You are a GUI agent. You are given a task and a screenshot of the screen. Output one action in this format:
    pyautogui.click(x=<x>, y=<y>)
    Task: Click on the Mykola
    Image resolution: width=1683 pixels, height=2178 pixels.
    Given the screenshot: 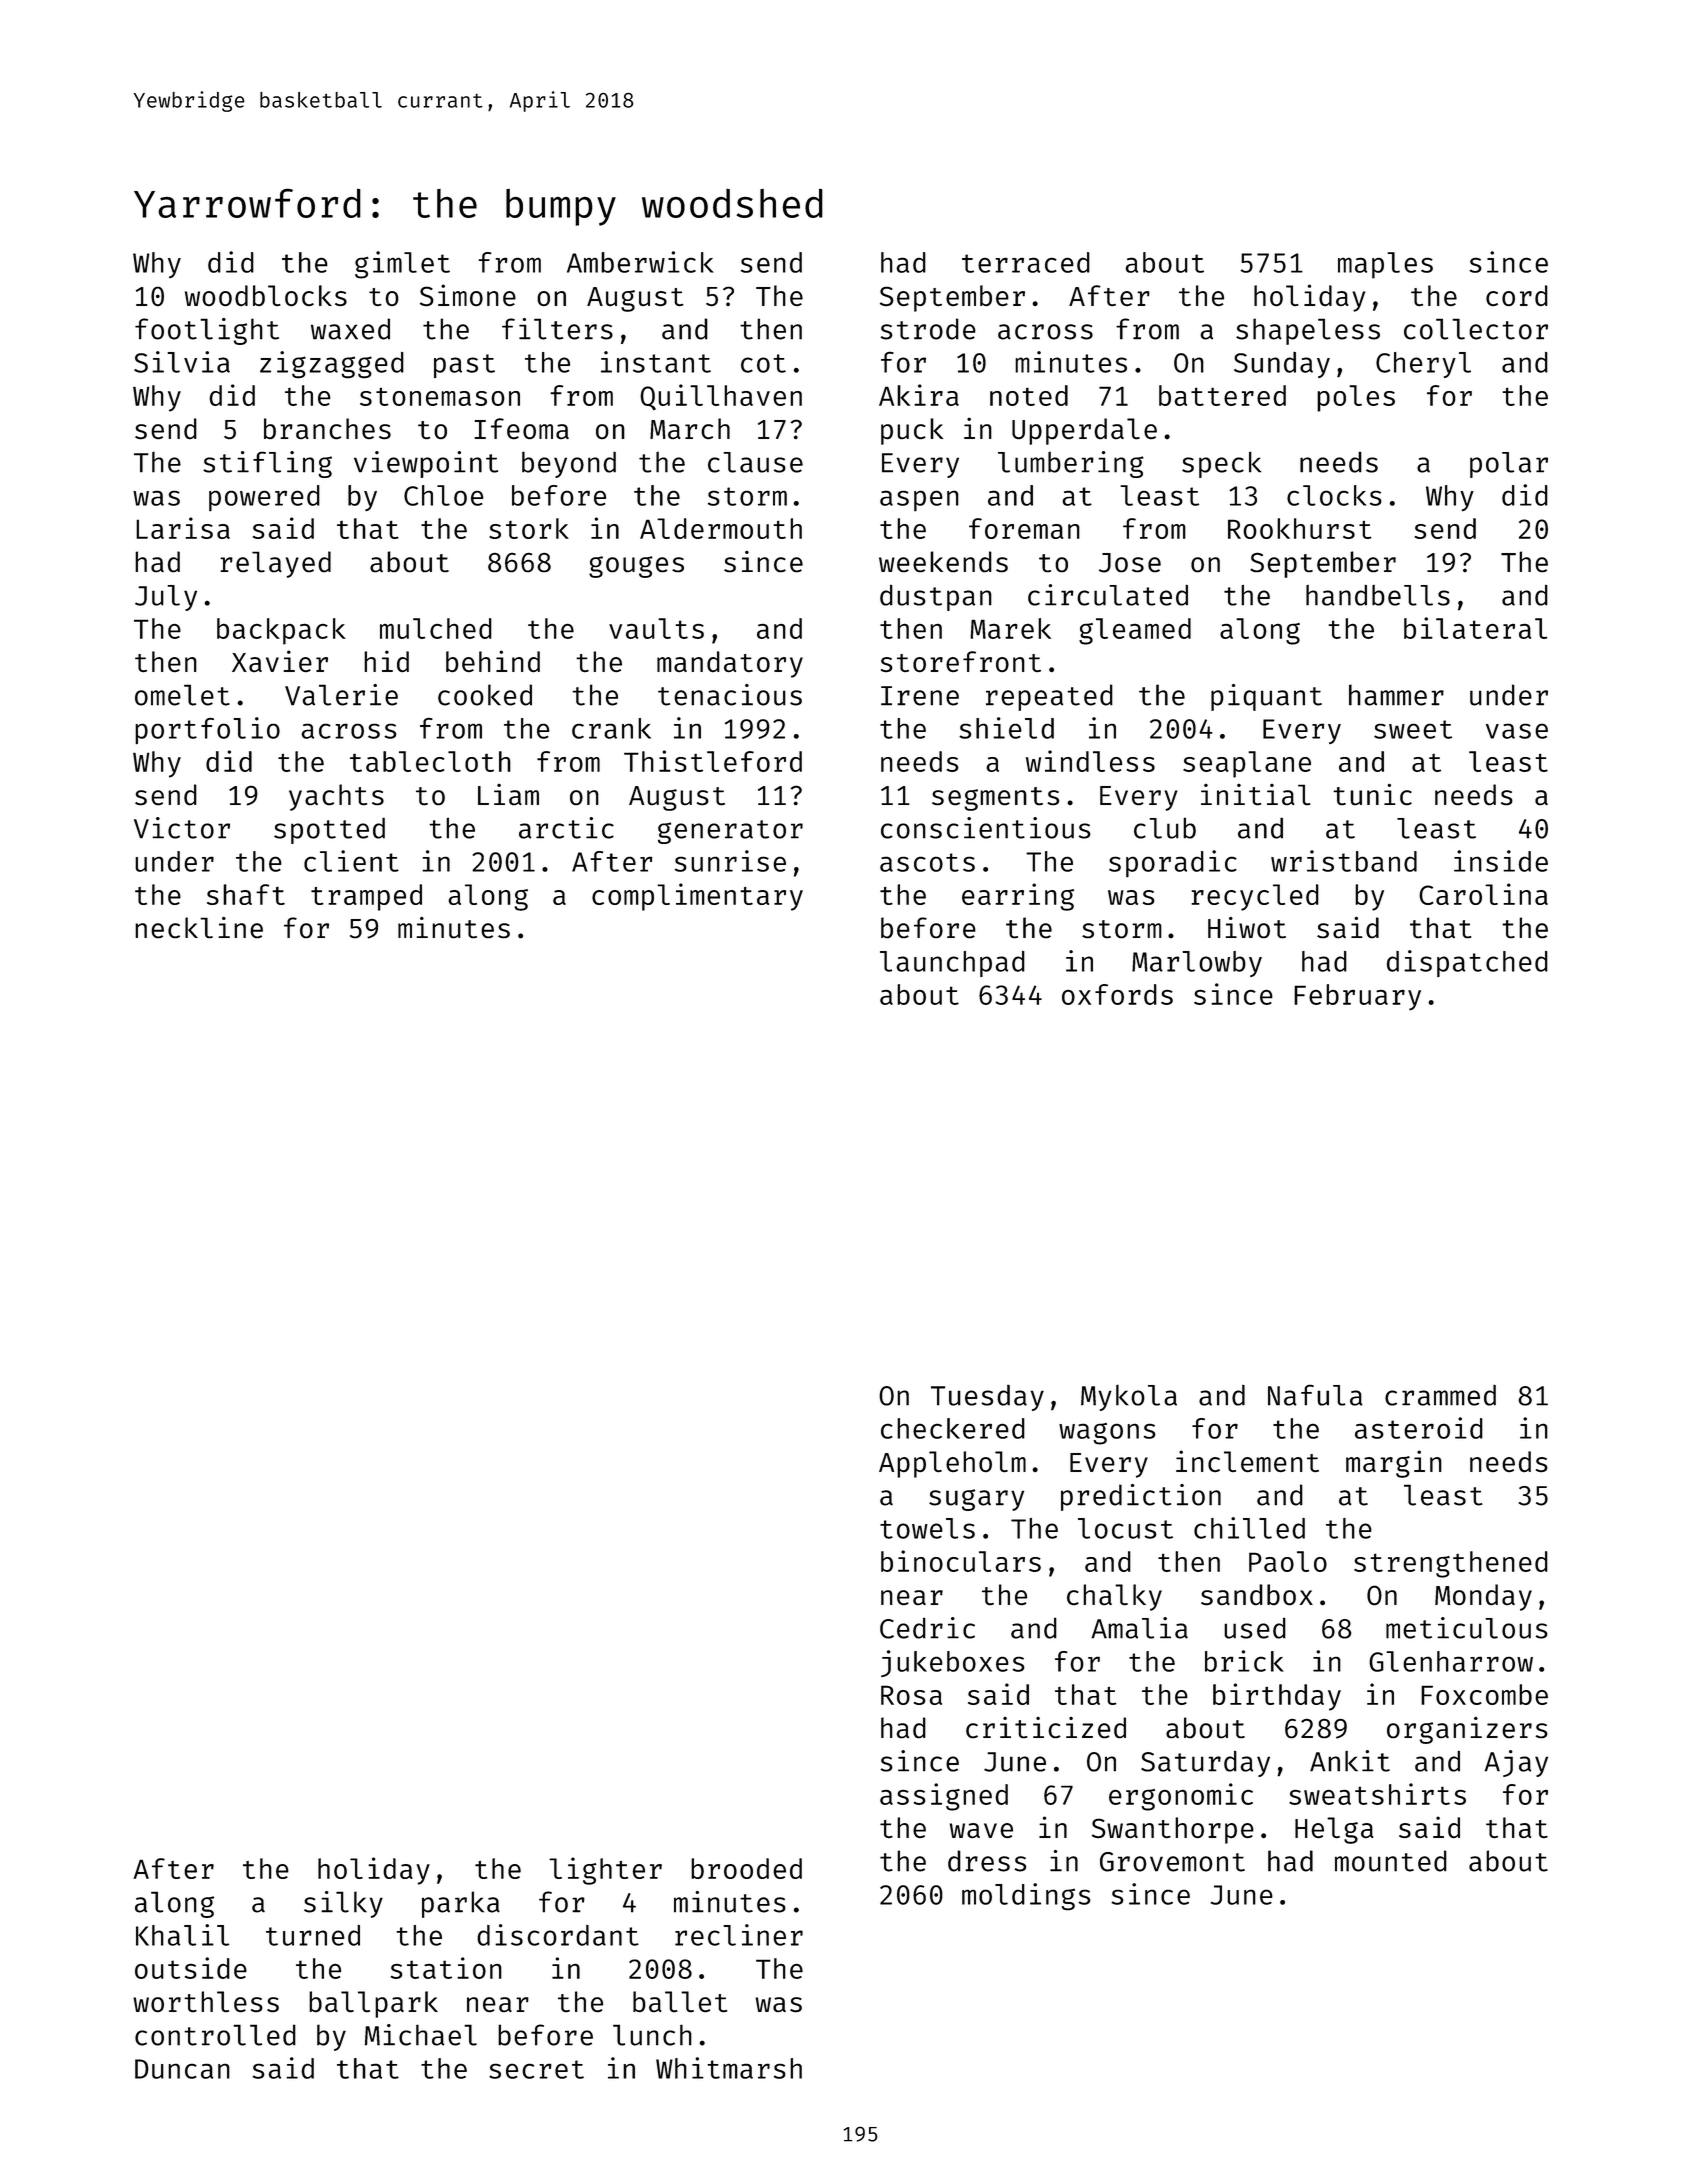 What is the action you would take?
    pyautogui.click(x=1129, y=1397)
